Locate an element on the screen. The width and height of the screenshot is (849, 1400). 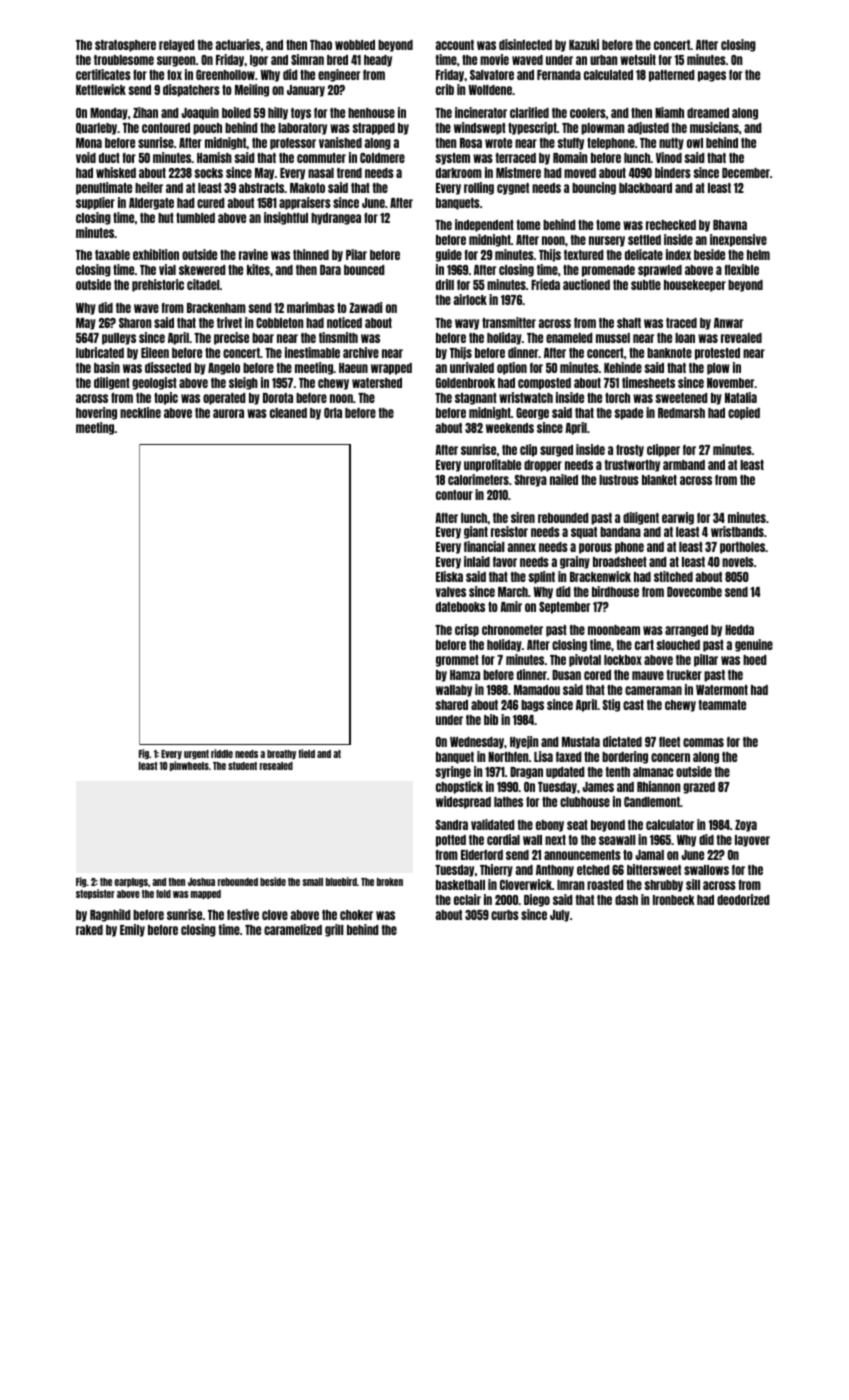
student is located at coordinates (242, 766).
